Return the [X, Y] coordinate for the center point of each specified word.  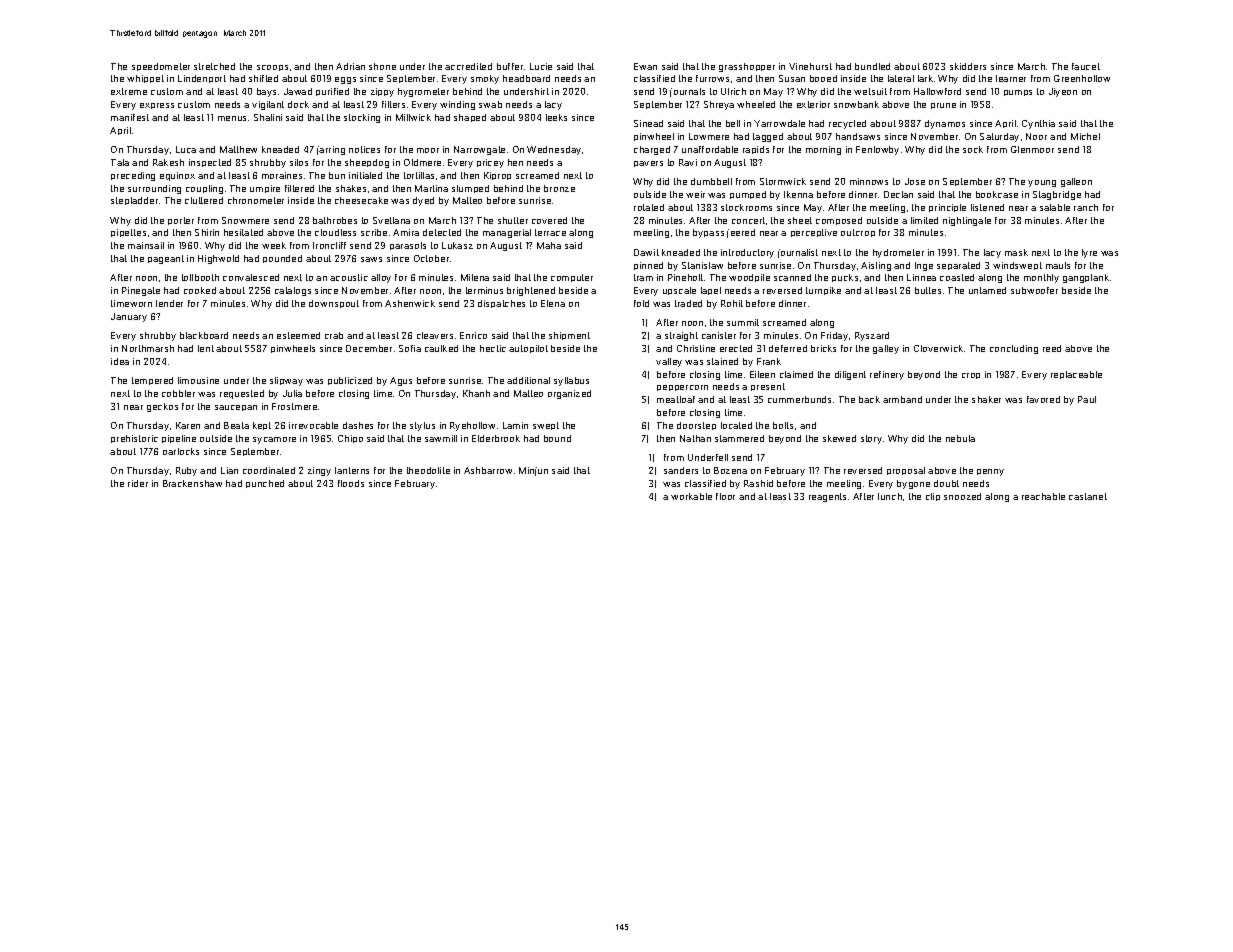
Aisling [876, 266]
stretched [214, 66]
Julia [292, 393]
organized [569, 394]
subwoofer [1034, 290]
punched [265, 484]
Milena [475, 277]
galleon [1076, 182]
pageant [166, 259]
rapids [756, 150]
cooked [200, 290]
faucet [1086, 66]
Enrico [473, 335]
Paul [1087, 399]
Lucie [541, 66]
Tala [120, 162]
